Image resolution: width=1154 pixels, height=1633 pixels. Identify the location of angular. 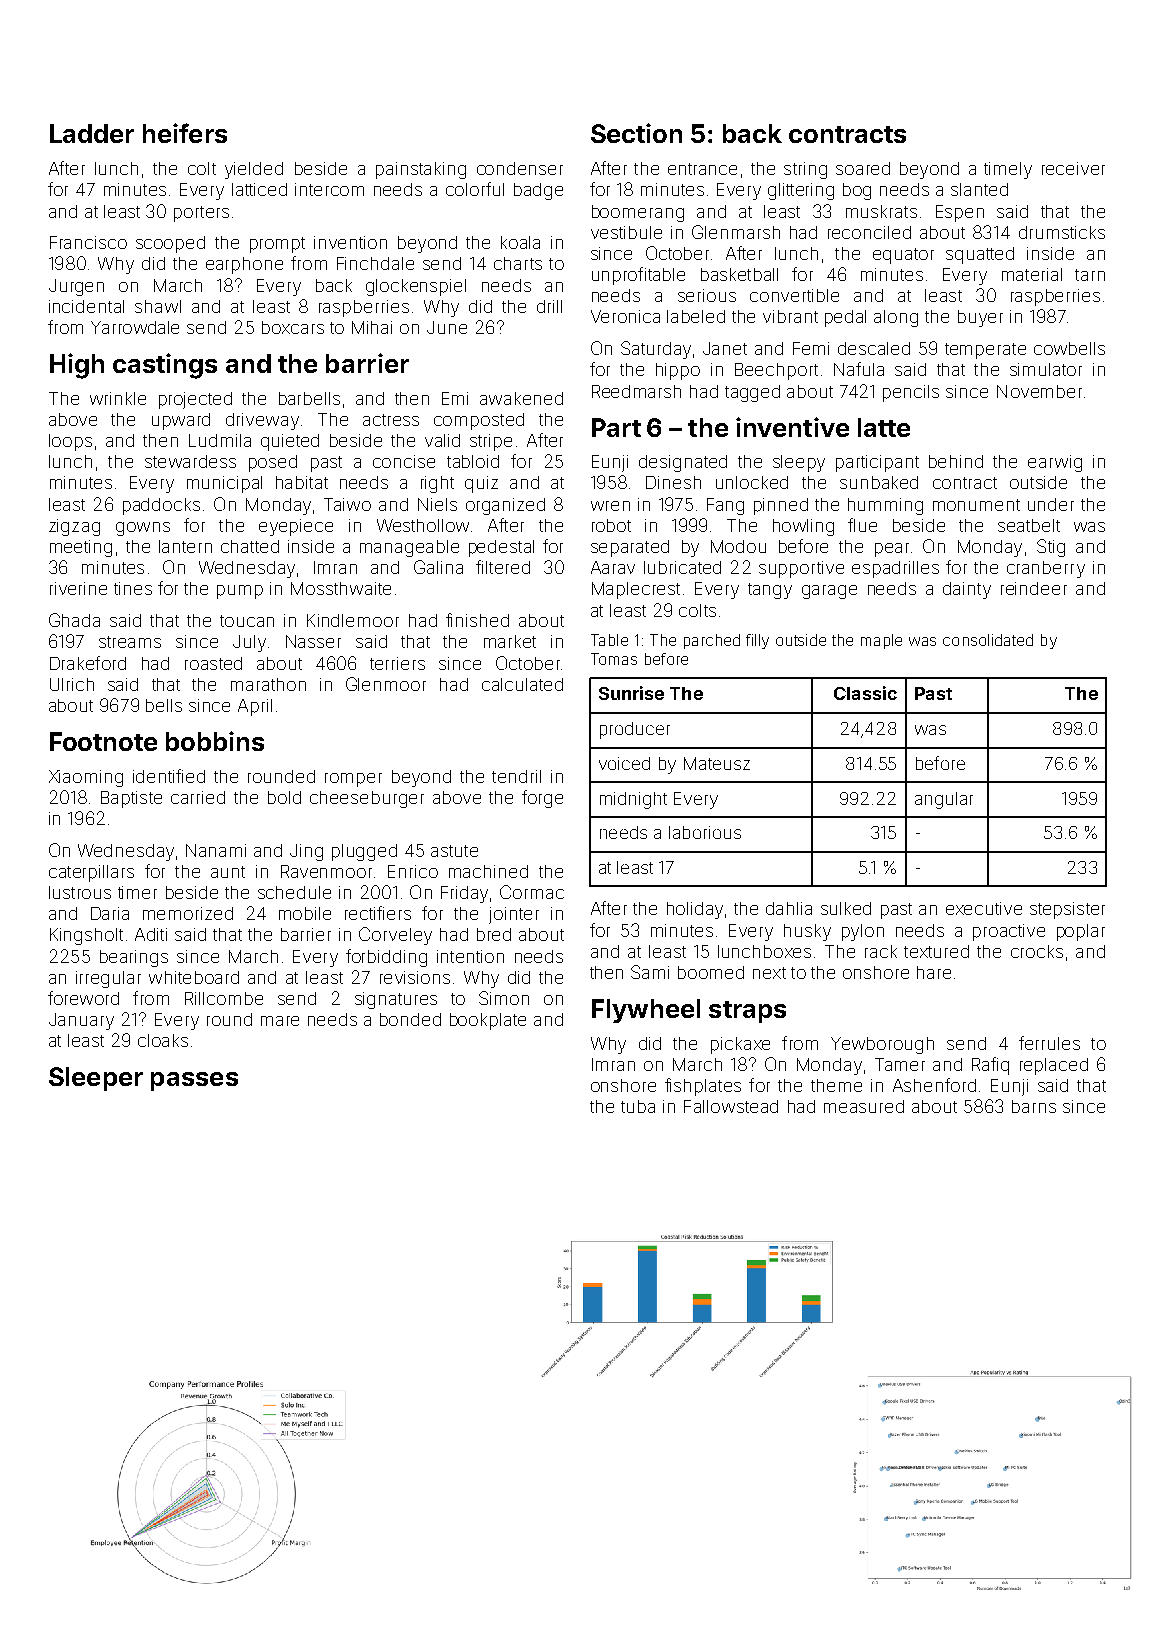
(944, 800).
